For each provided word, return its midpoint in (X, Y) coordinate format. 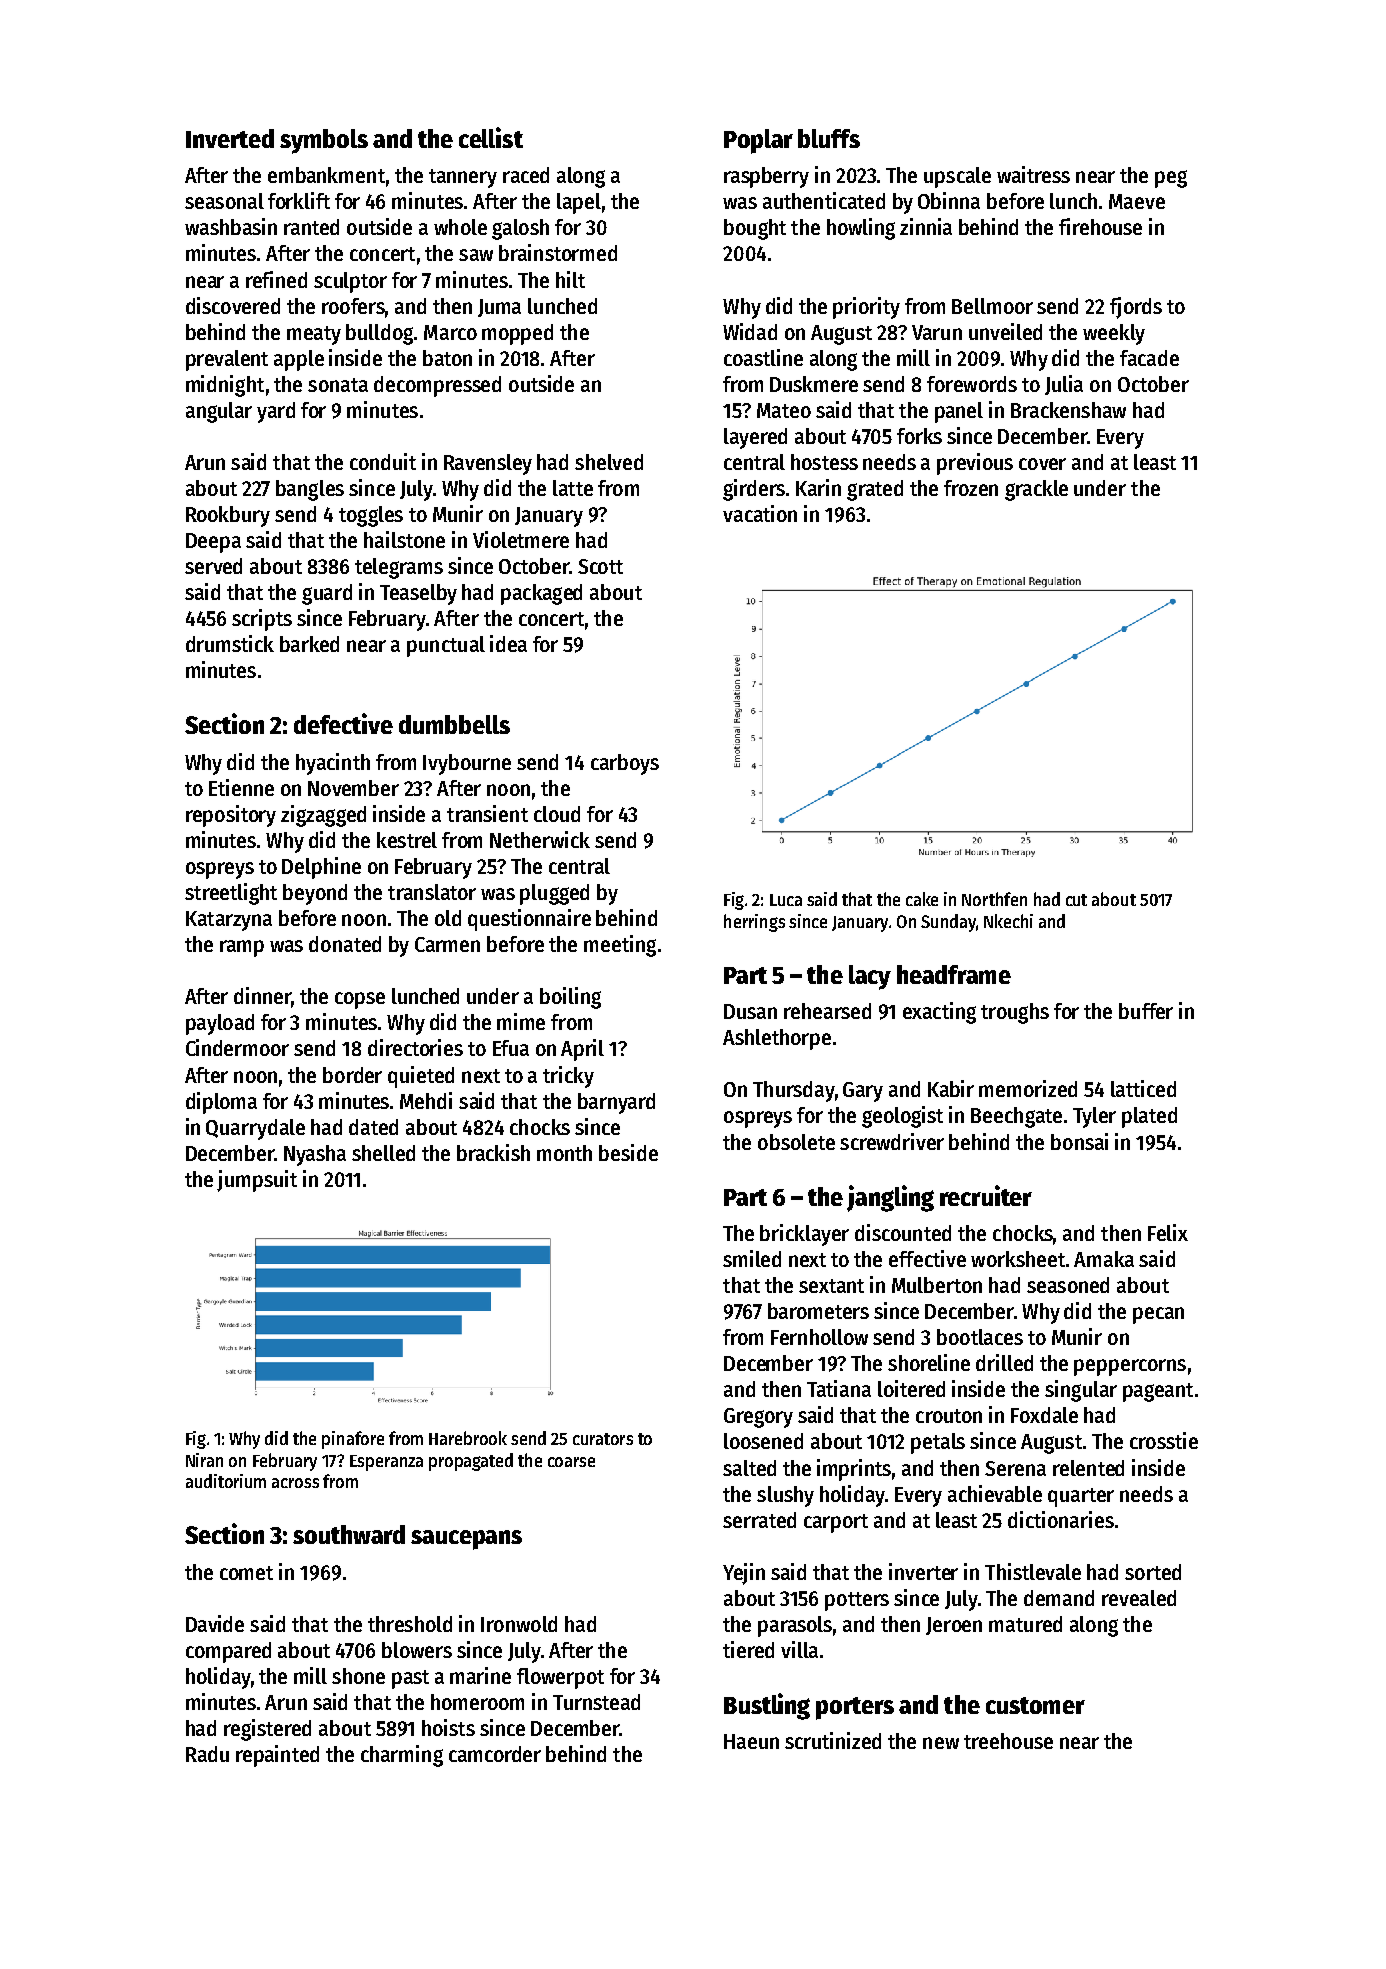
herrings (754, 923)
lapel (579, 203)
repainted (277, 1756)
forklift (299, 200)
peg (1171, 179)
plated (1149, 1117)
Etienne (241, 787)
